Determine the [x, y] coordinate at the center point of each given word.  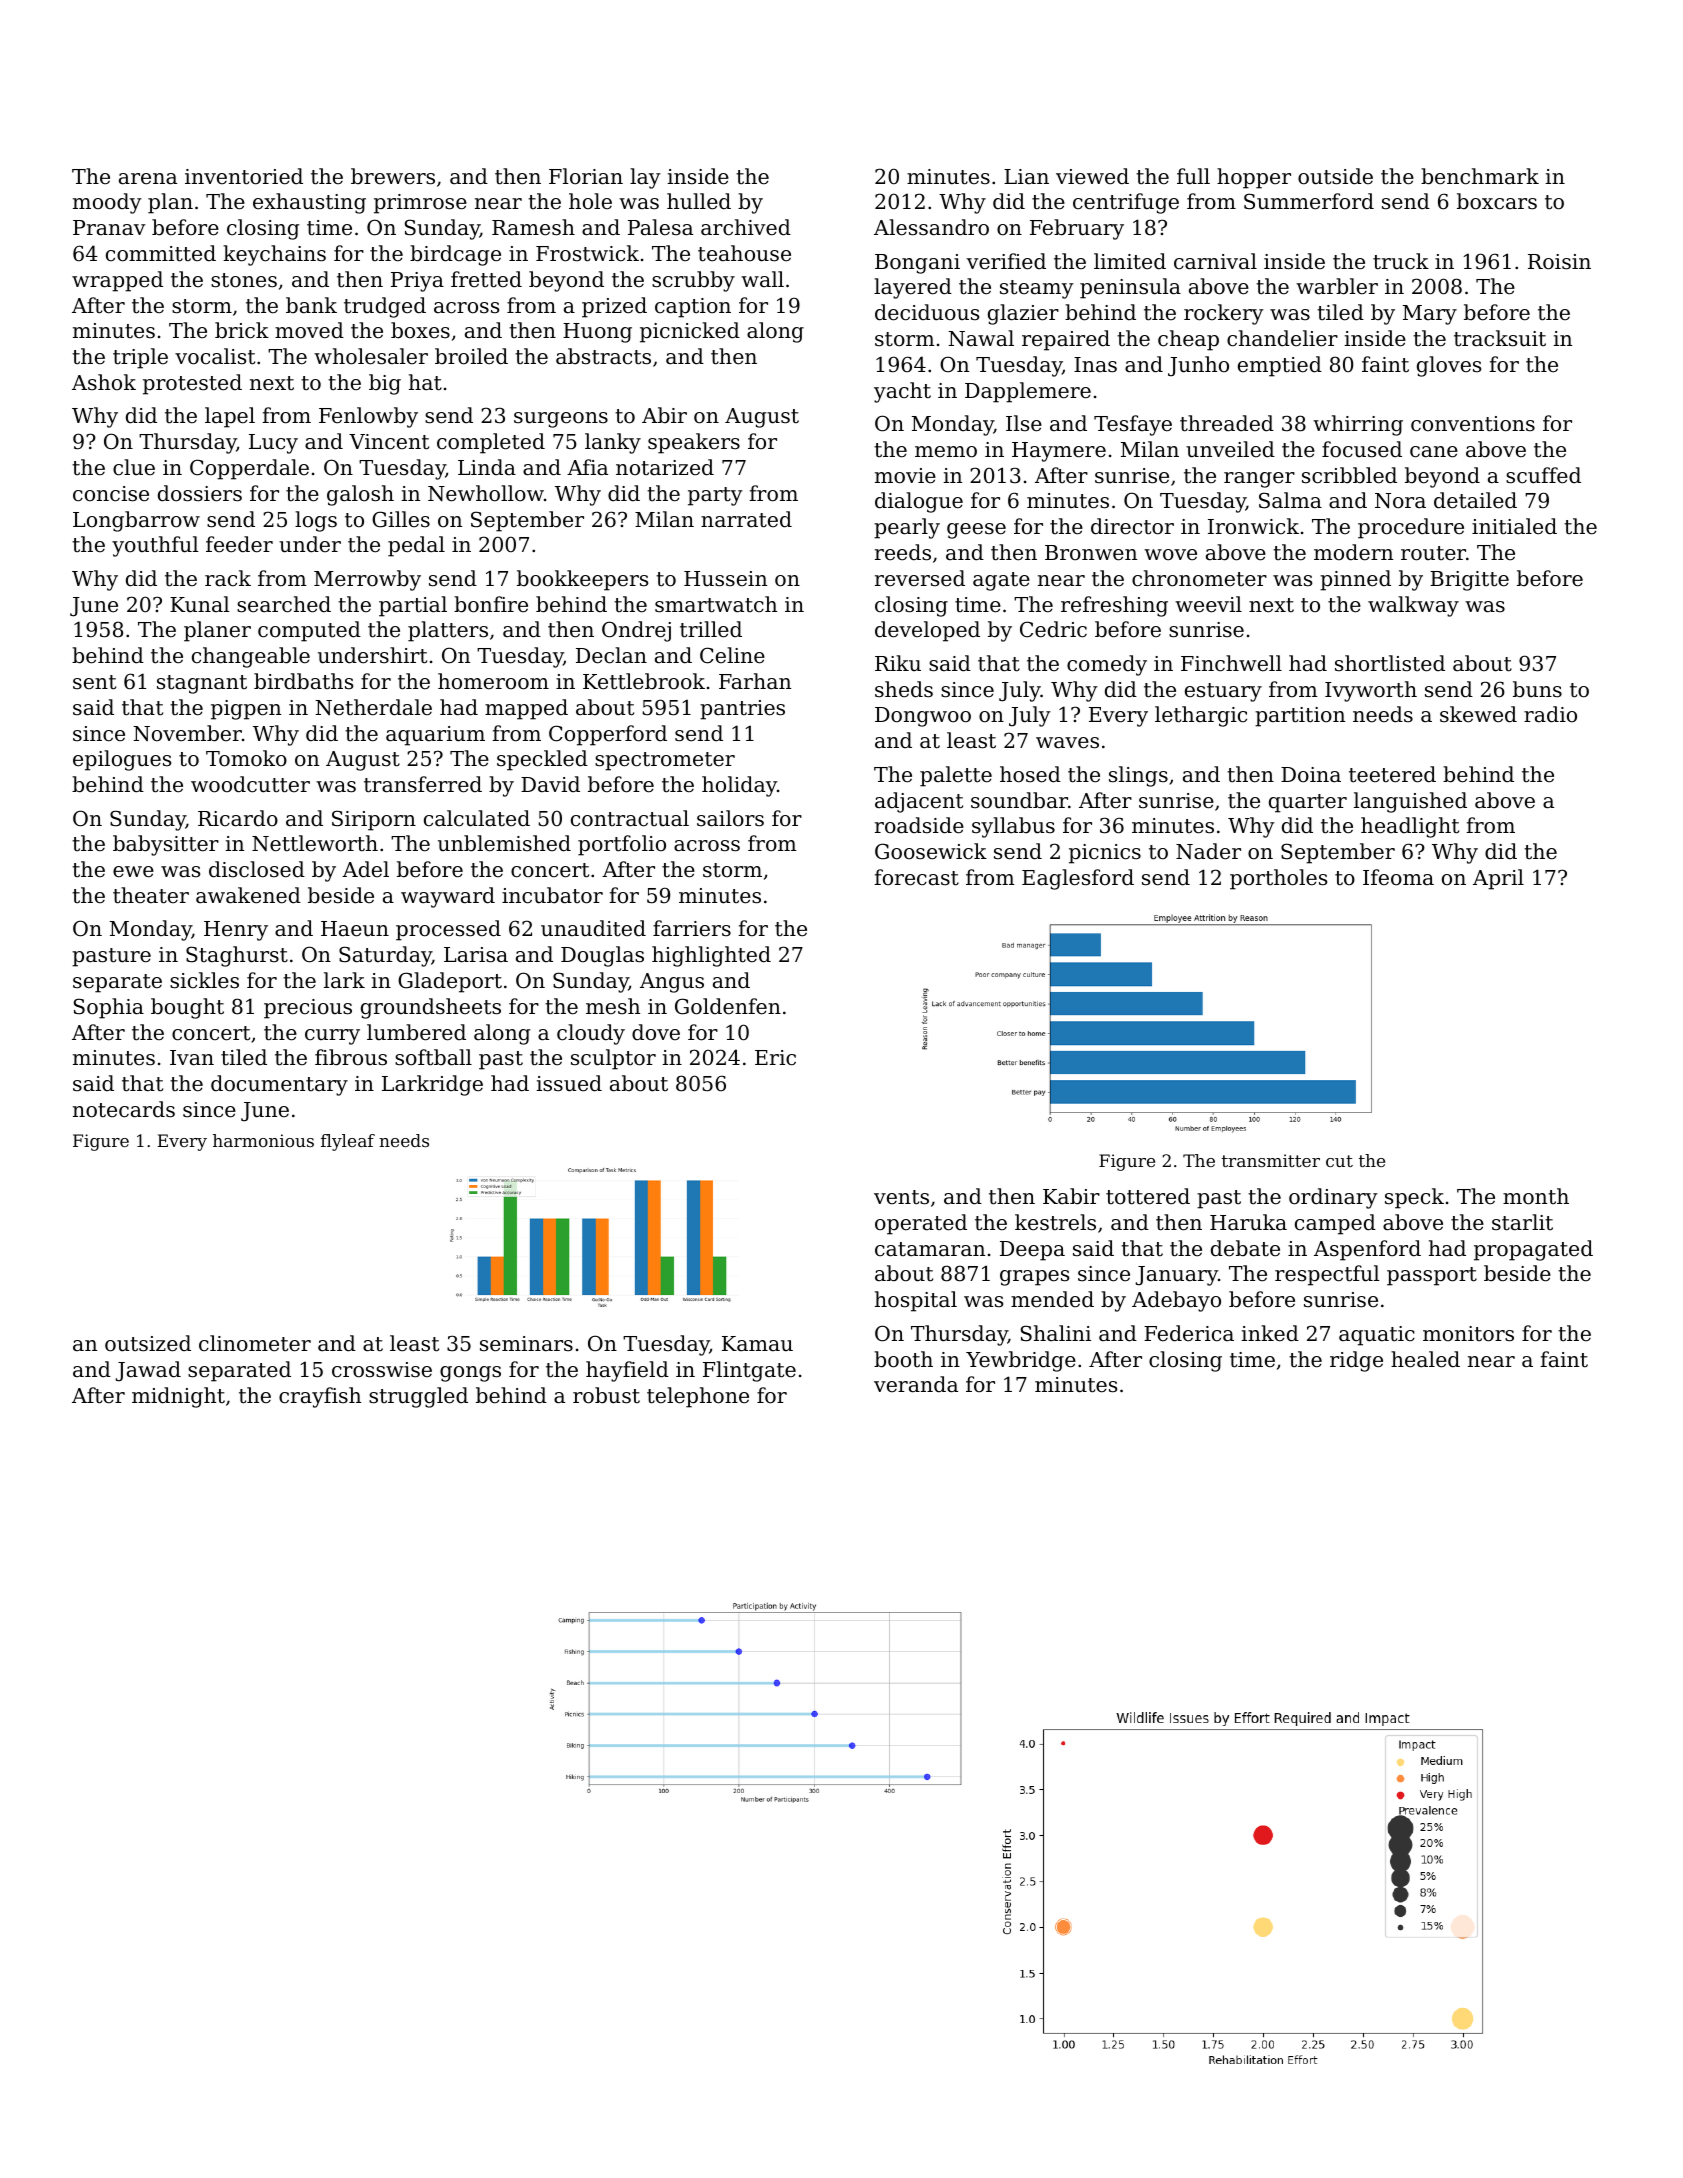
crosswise [382, 1370]
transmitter [1271, 1160]
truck [1401, 261]
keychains [274, 255]
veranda [916, 1384]
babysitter [166, 845]
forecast [916, 877]
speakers [694, 443]
